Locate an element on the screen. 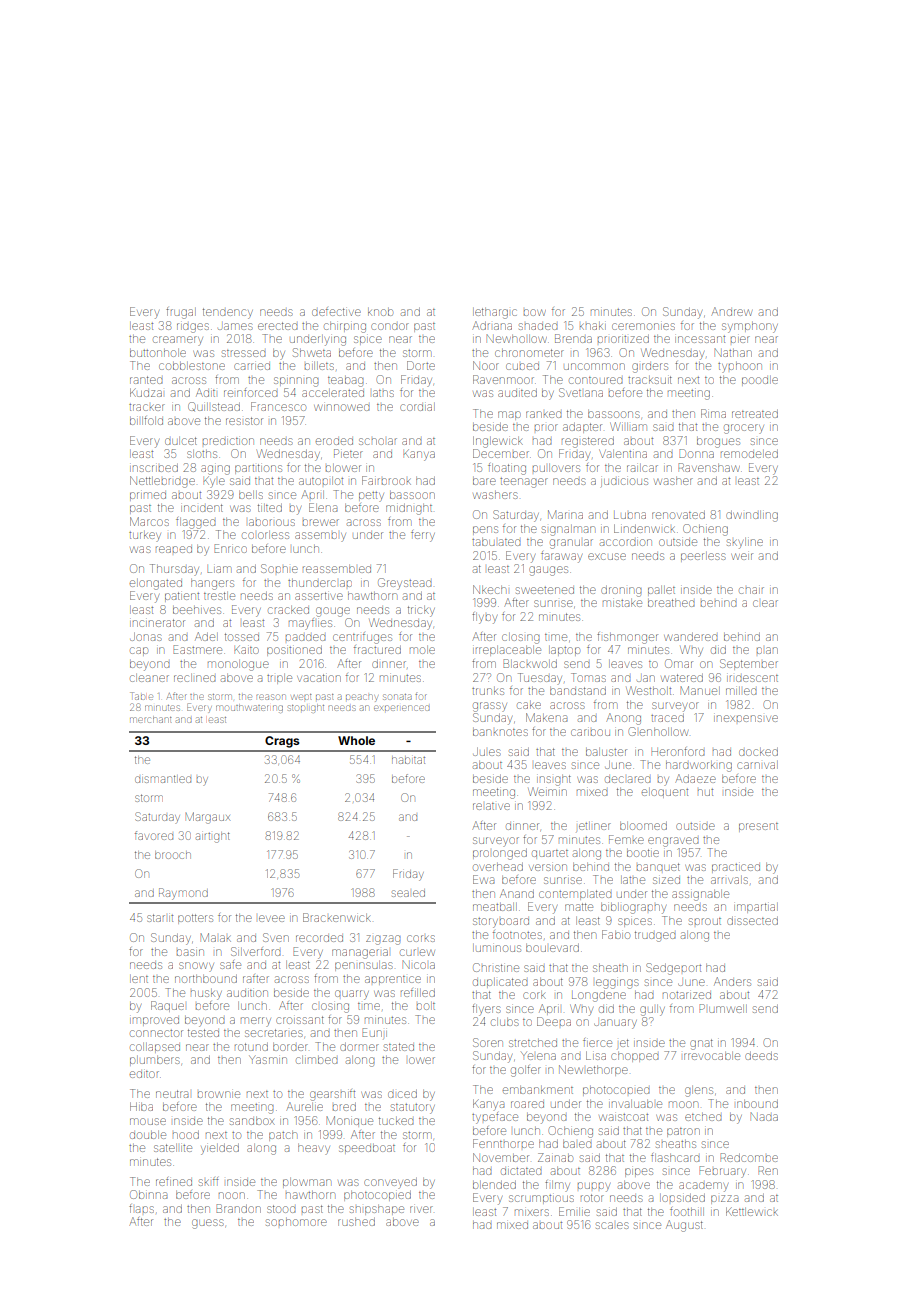 The image size is (908, 1316). favored is located at coordinates (154, 835).
